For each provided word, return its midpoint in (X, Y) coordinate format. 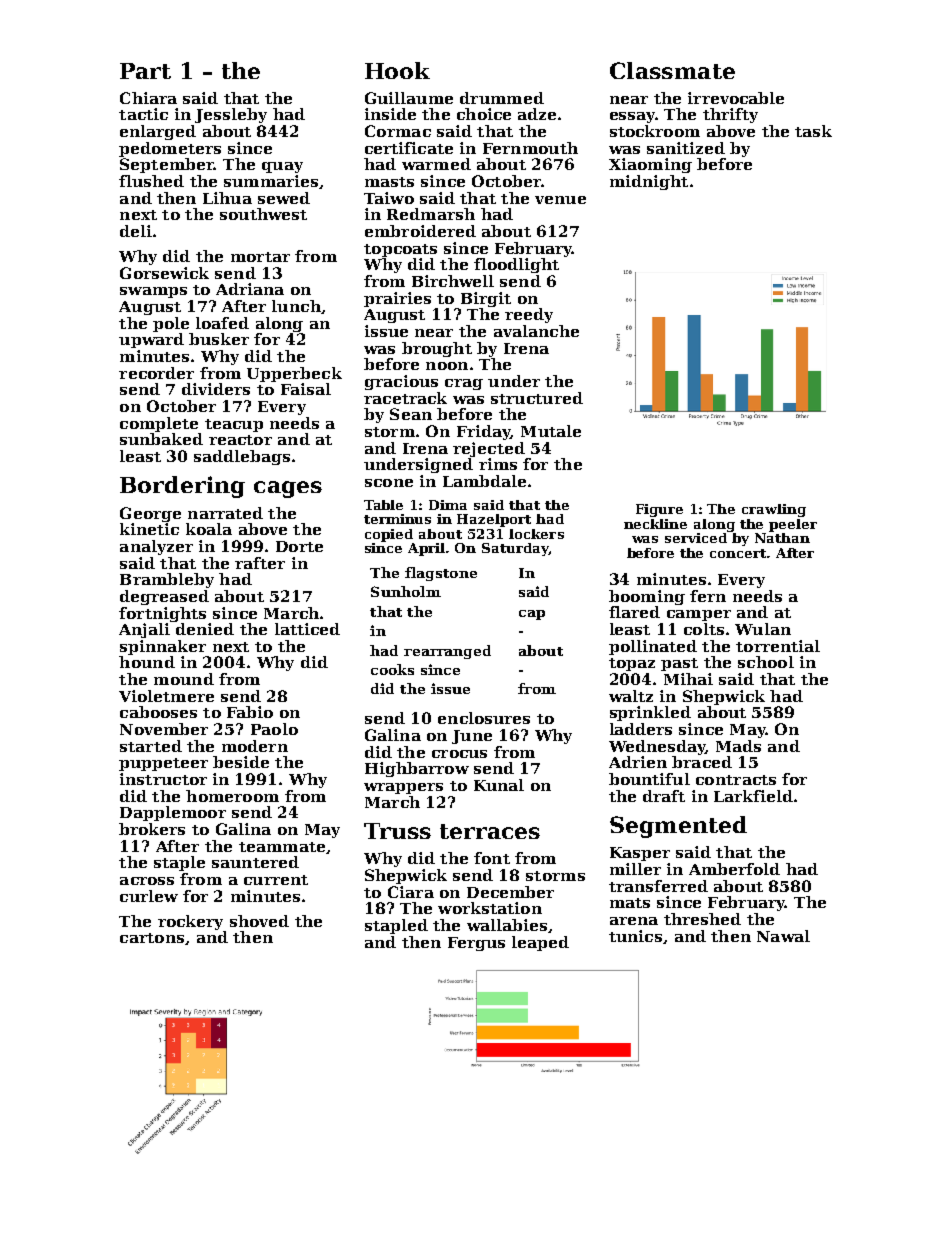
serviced (696, 538)
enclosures (484, 718)
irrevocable (736, 98)
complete (159, 424)
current (276, 880)
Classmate (672, 70)
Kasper (640, 854)
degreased (164, 597)
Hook (397, 70)
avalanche (536, 331)
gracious (401, 382)
